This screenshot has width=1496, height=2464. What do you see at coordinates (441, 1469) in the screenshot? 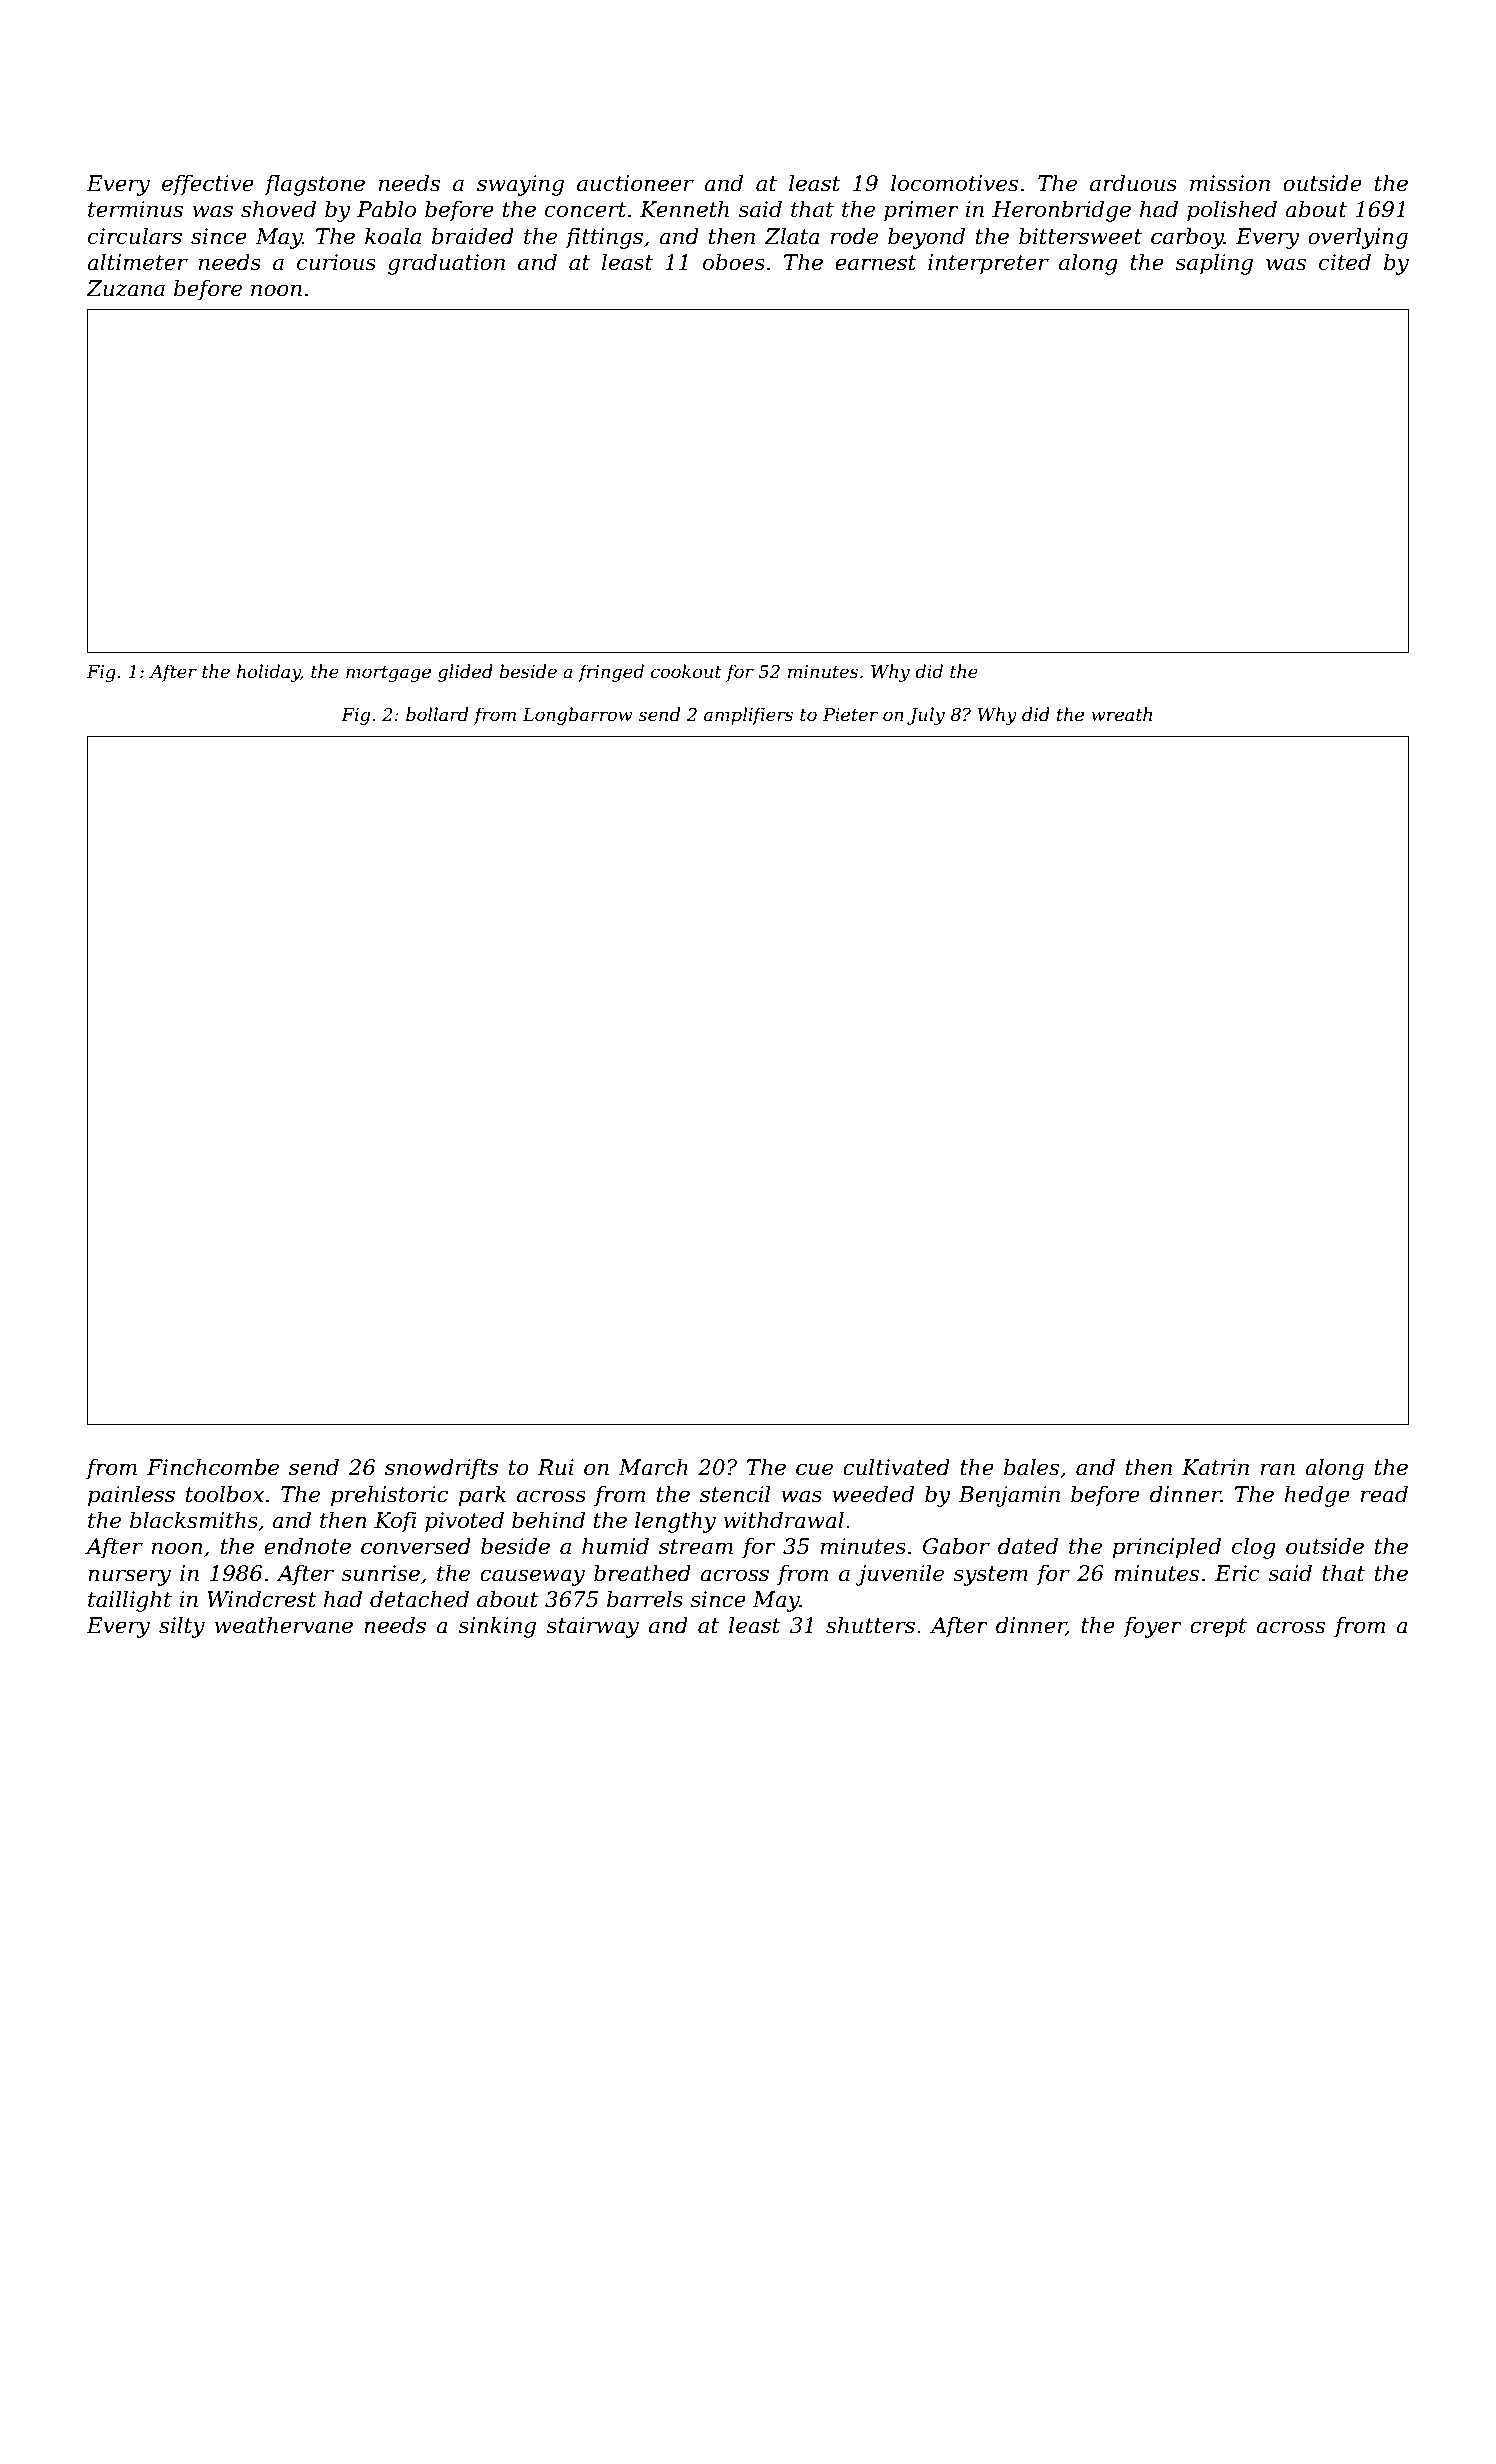
I see `snowdrifts` at bounding box center [441, 1469].
